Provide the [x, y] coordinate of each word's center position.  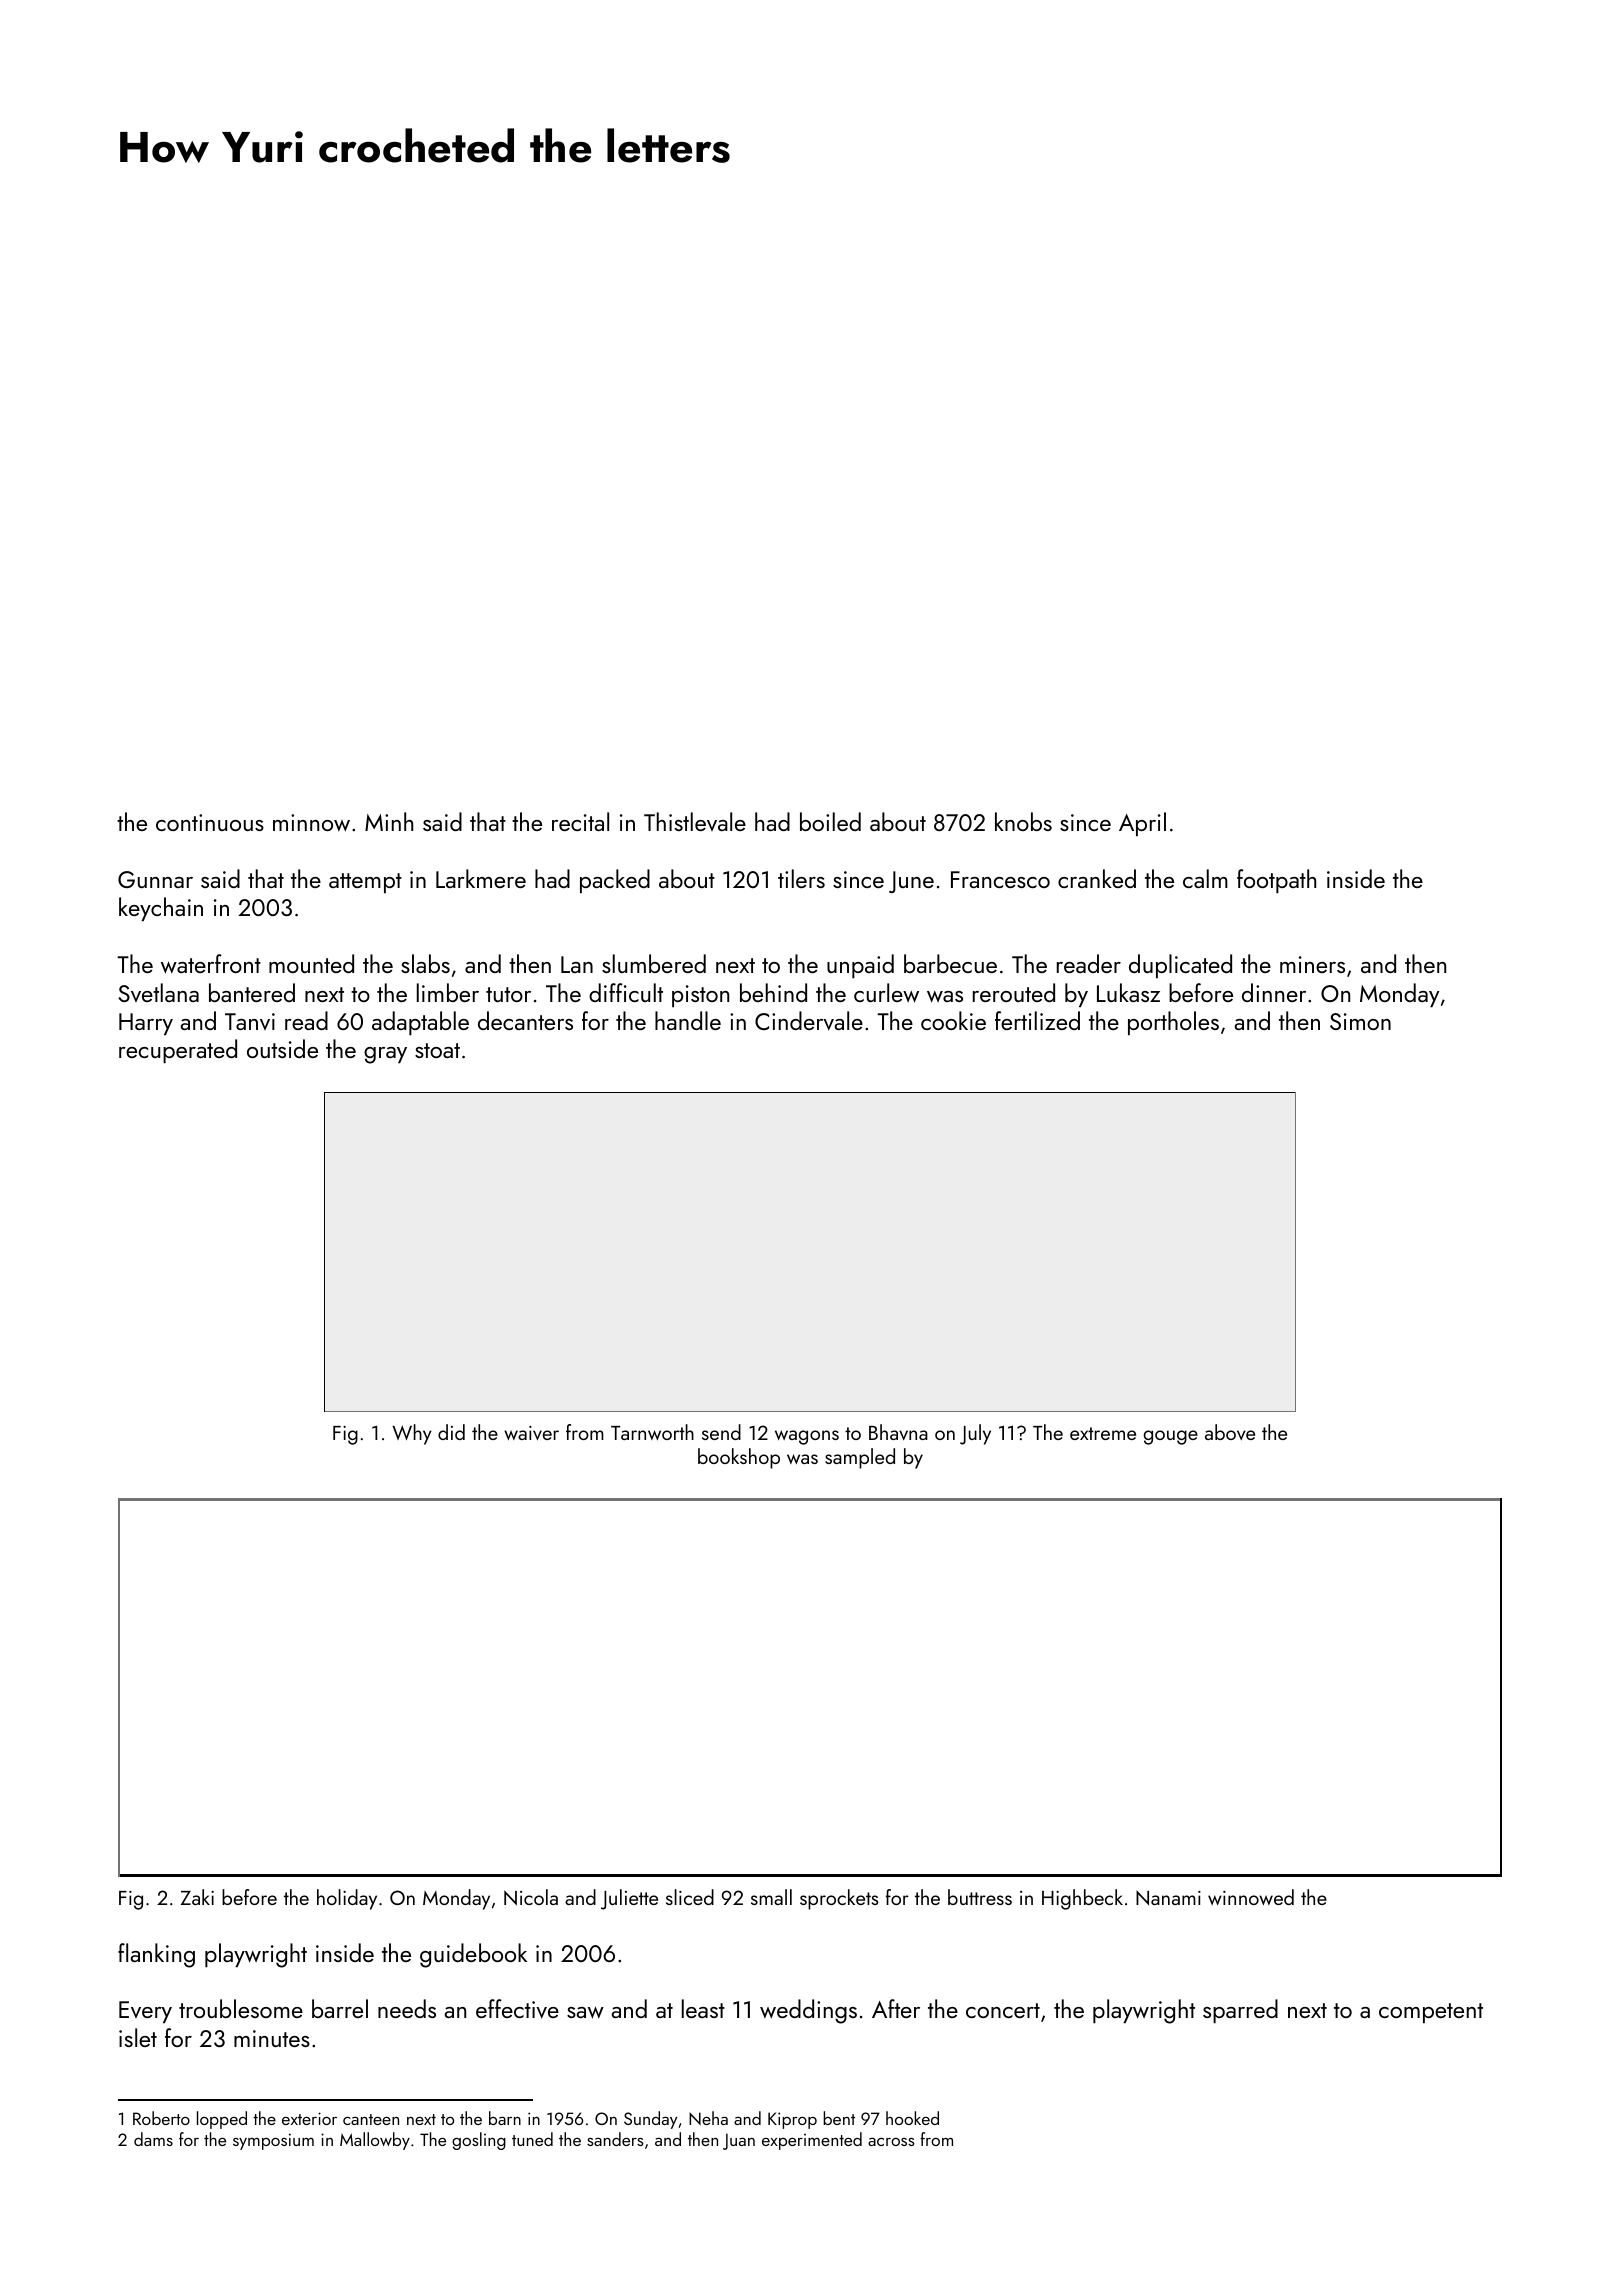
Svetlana [158, 992]
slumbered [654, 963]
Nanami [1168, 1897]
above [1230, 1432]
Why [412, 1434]
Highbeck [1082, 1899]
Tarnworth [652, 1432]
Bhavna [898, 1432]
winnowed [1251, 1897]
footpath [1276, 881]
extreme [1103, 1433]
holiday [347, 1899]
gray [385, 1055]
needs [407, 2008]
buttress [980, 1897]
